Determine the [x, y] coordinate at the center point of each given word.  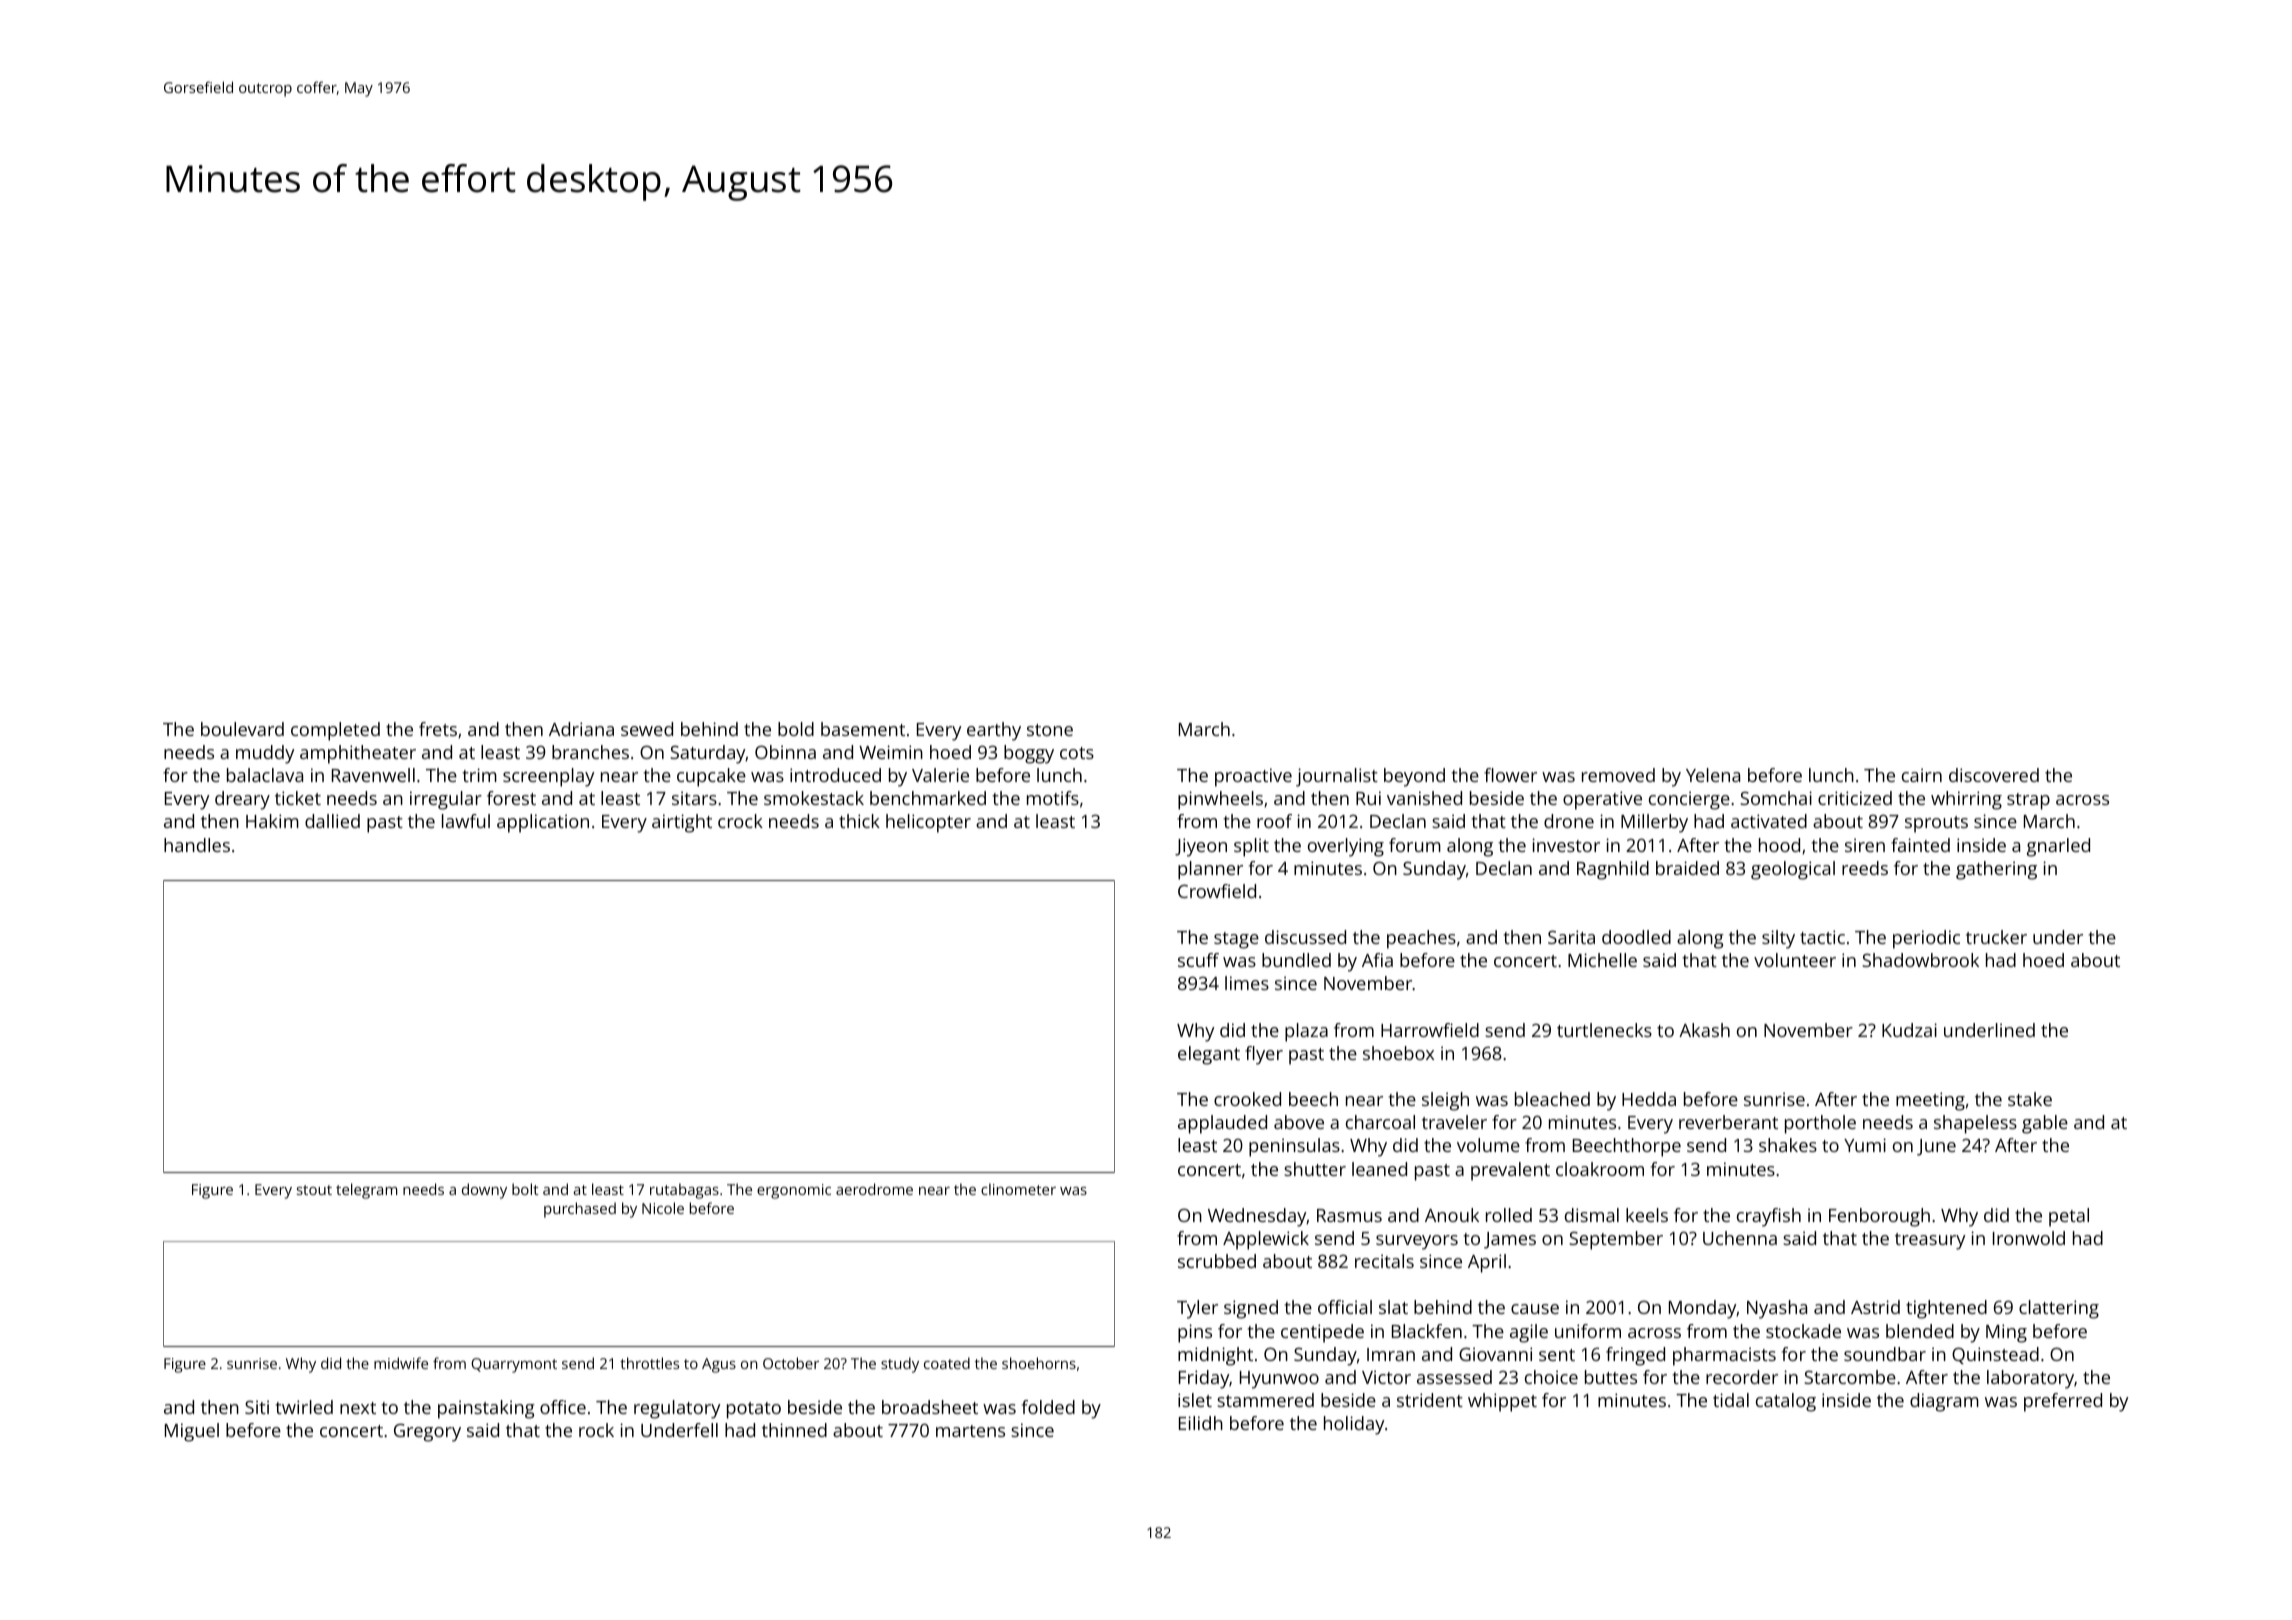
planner [1210, 870]
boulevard [242, 729]
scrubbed [1217, 1261]
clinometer [1018, 1189]
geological [1793, 870]
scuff [1198, 960]
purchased [580, 1210]
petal [2069, 1217]
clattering [2059, 1309]
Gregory [427, 1432]
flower [1510, 775]
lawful [466, 821]
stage [1236, 940]
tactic [1822, 937]
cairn [1922, 775]
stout [314, 1190]
